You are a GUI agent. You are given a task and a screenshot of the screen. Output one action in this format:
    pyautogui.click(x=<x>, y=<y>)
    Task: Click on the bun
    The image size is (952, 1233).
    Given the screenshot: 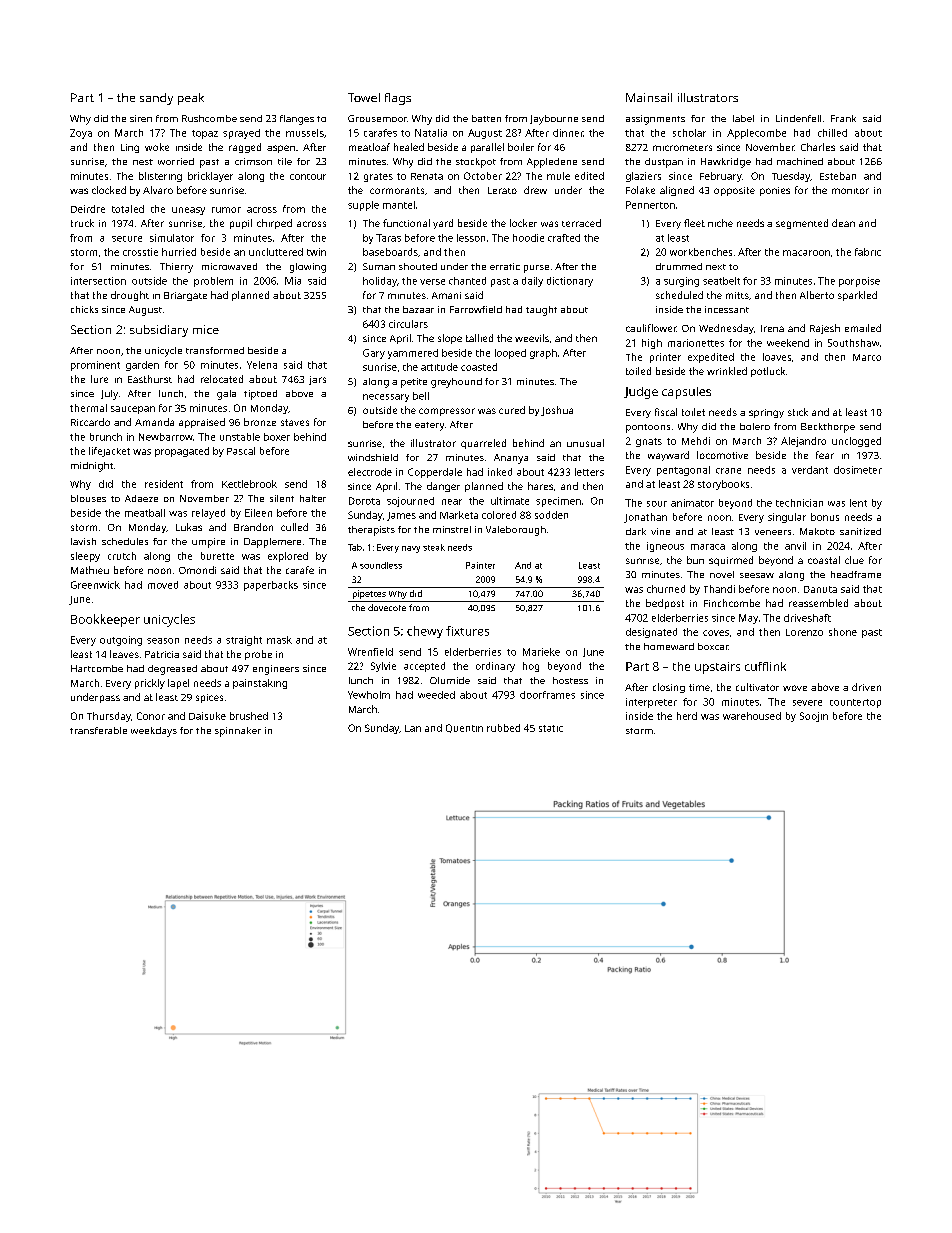 What is the action you would take?
    pyautogui.click(x=695, y=560)
